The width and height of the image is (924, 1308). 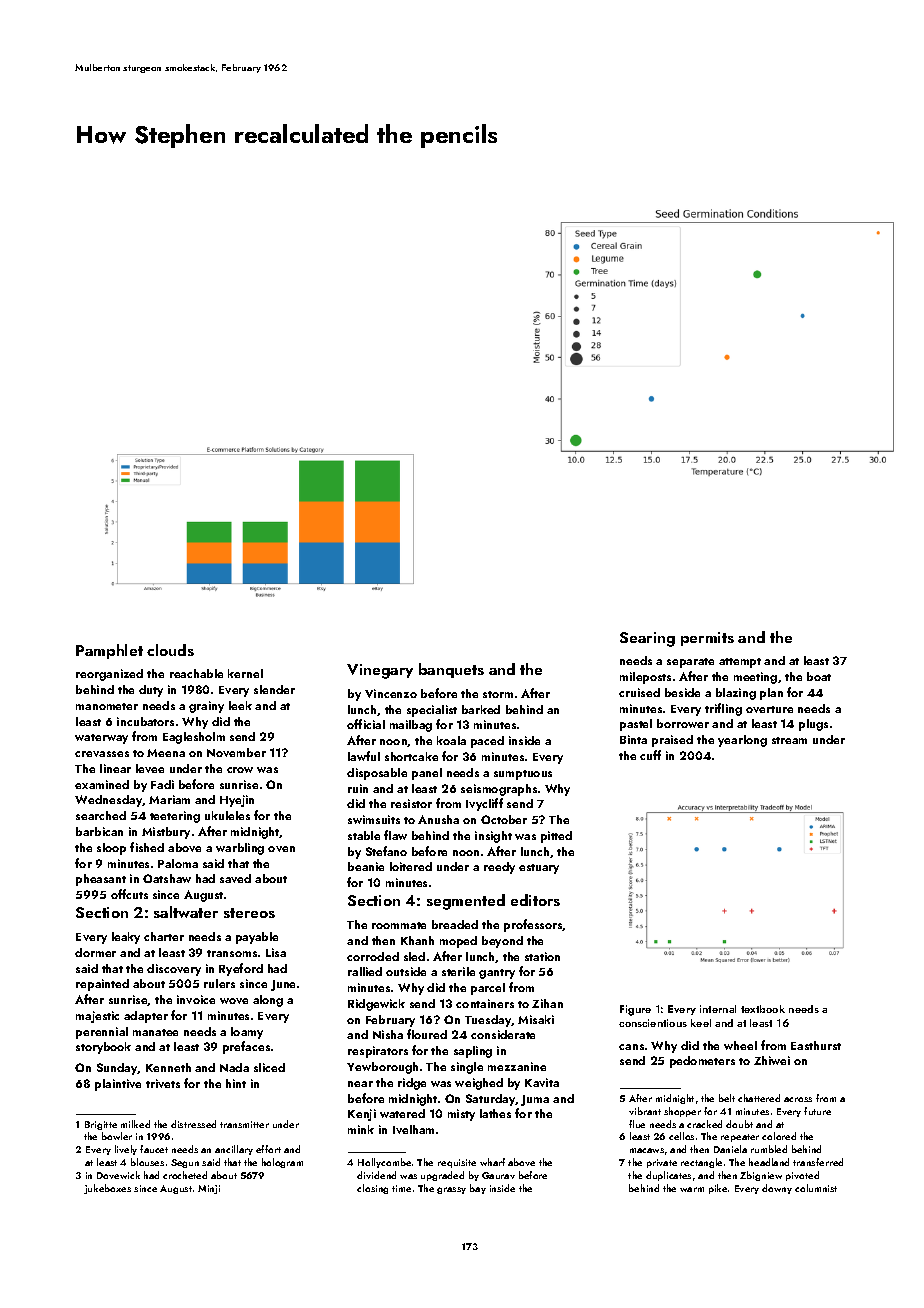 What do you see at coordinates (154, 1149) in the image?
I see `faucet` at bounding box center [154, 1149].
